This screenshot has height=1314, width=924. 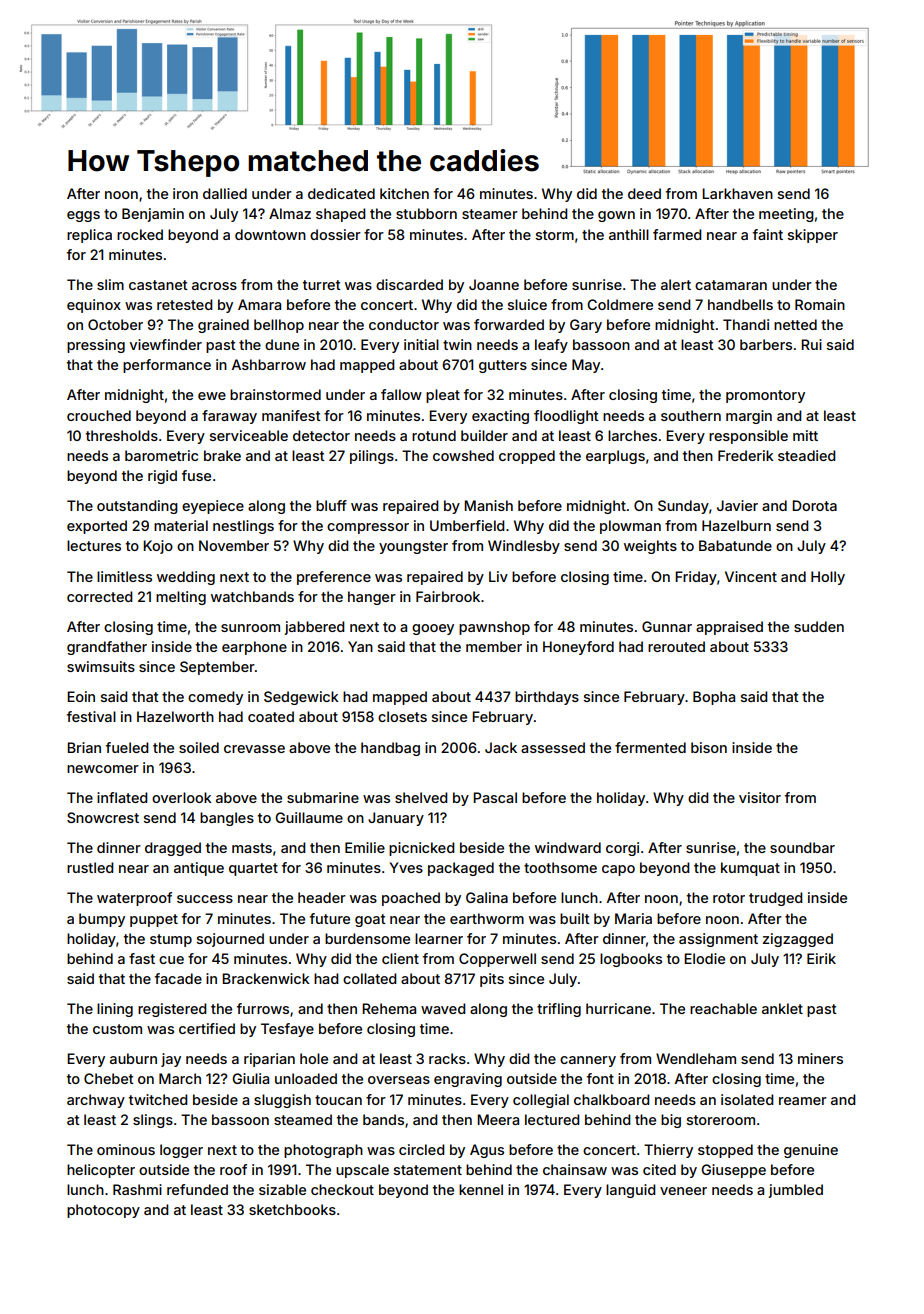 I want to click on castanet, so click(x=158, y=285).
